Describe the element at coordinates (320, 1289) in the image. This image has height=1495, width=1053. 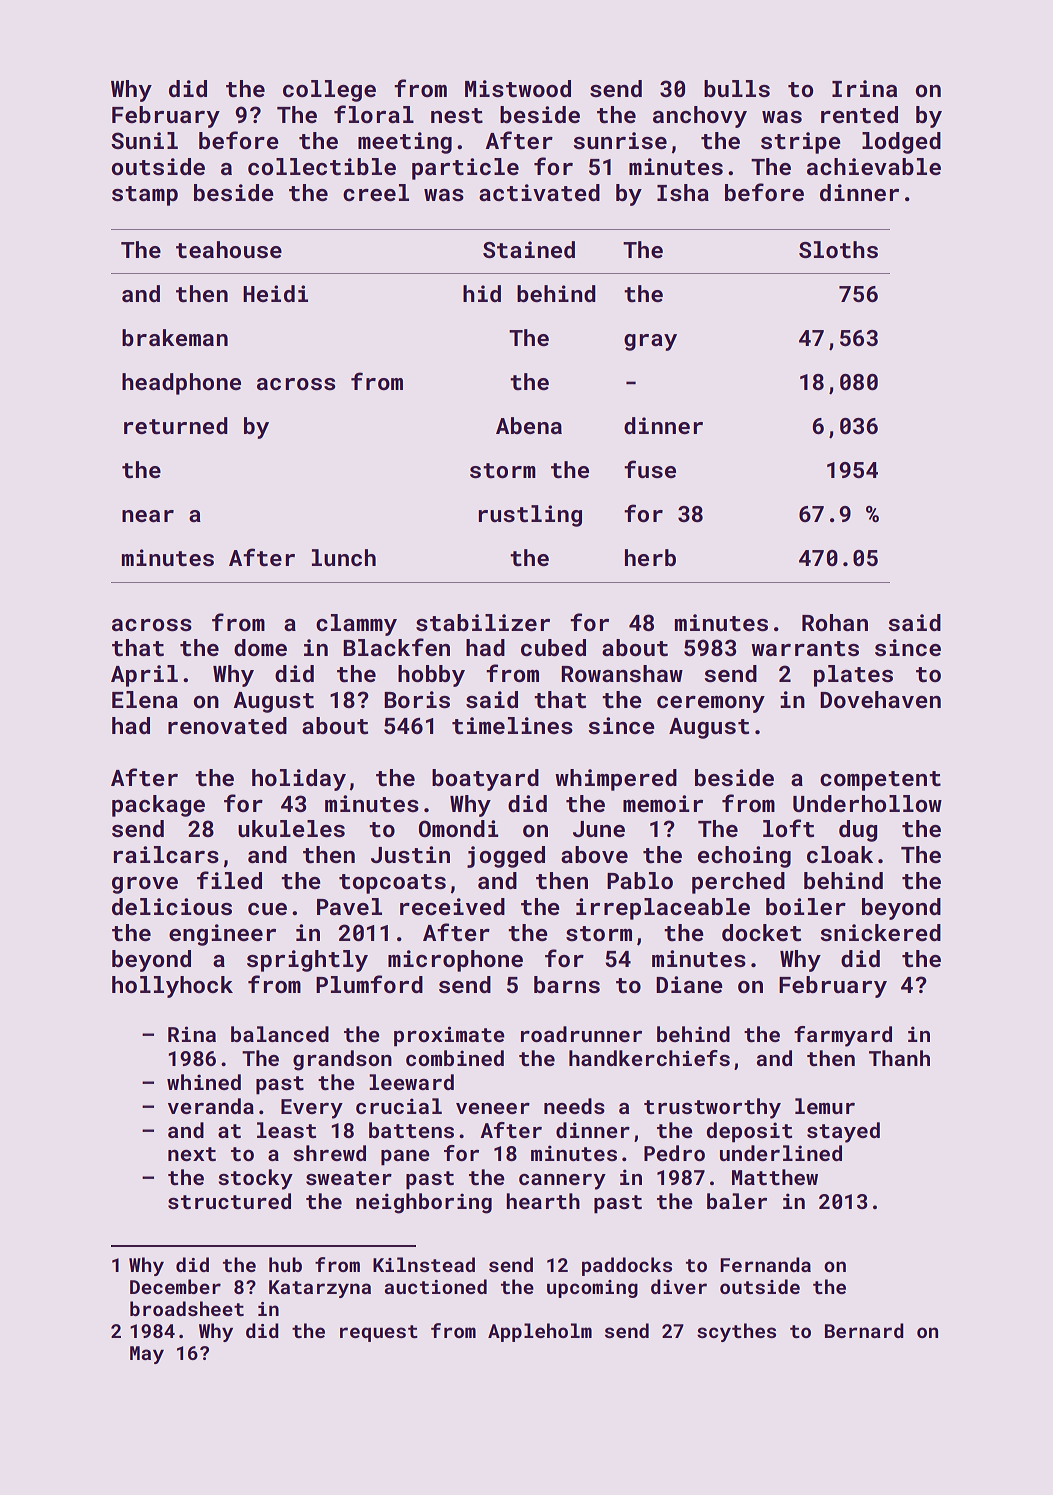
I see `Katarzyna` at that location.
